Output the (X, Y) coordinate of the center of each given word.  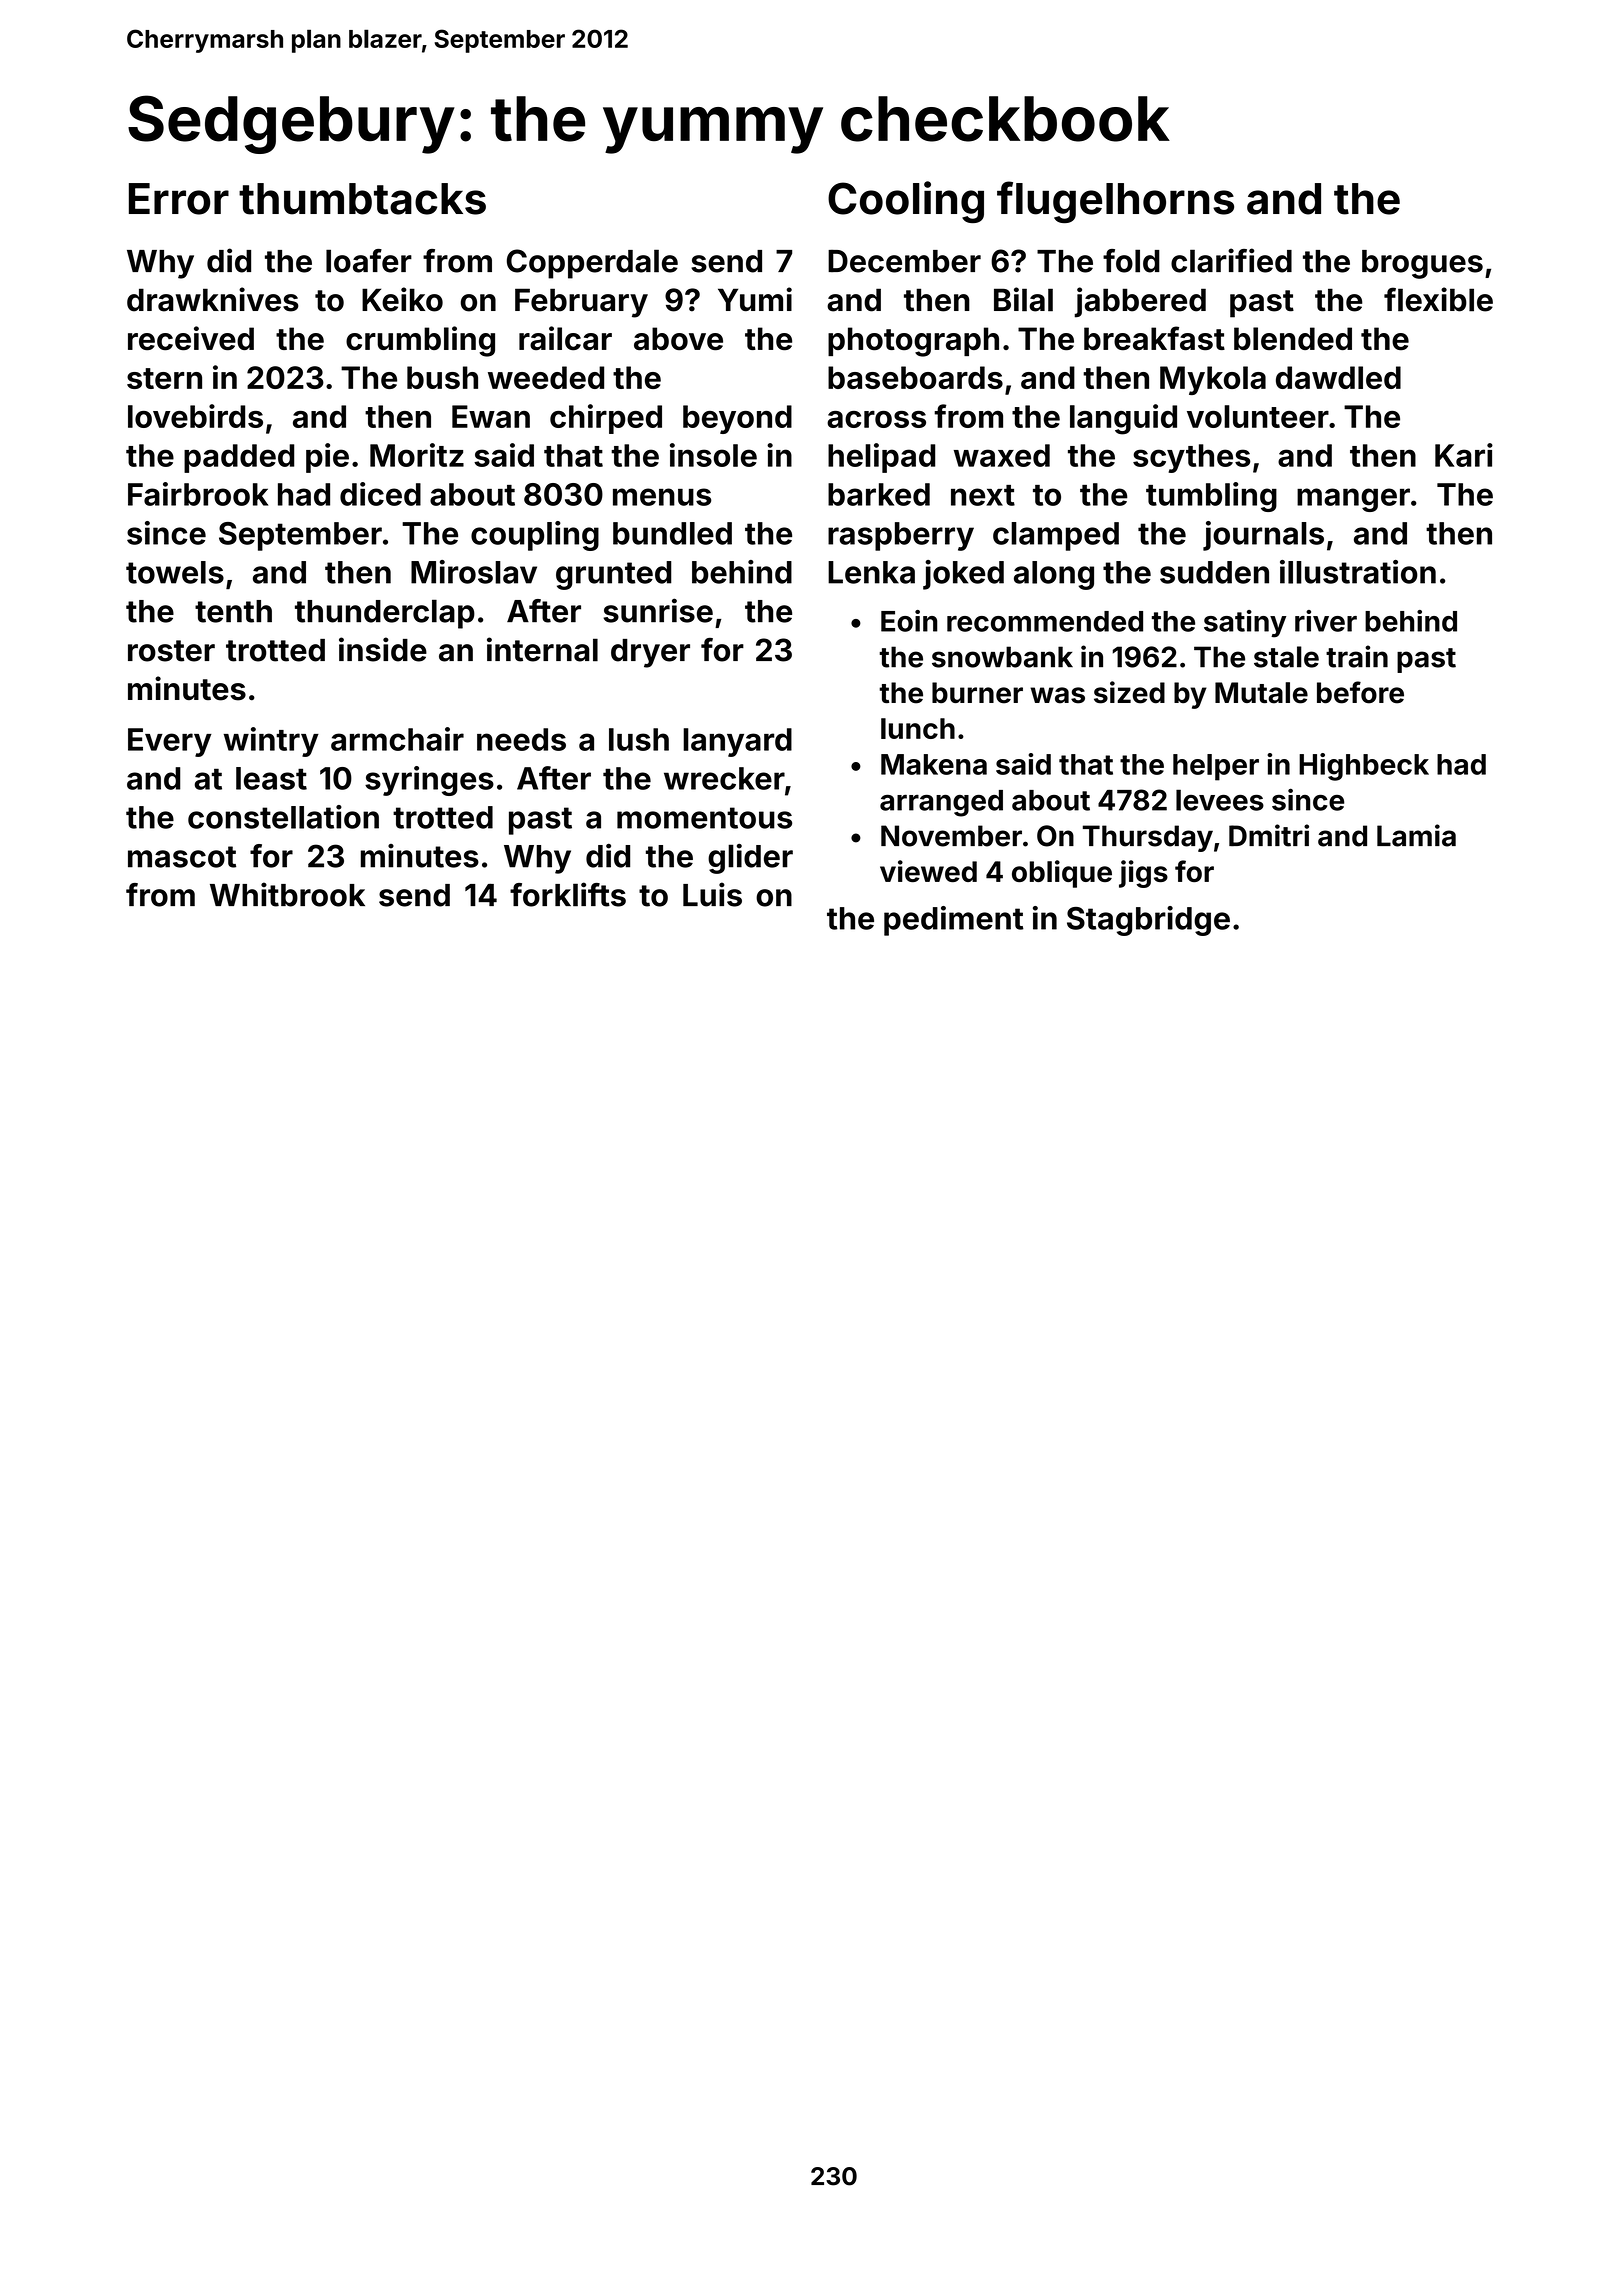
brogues (1422, 264)
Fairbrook (198, 494)
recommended (1045, 621)
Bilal (1023, 299)
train (1357, 656)
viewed (928, 871)
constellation (283, 817)
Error (179, 199)
